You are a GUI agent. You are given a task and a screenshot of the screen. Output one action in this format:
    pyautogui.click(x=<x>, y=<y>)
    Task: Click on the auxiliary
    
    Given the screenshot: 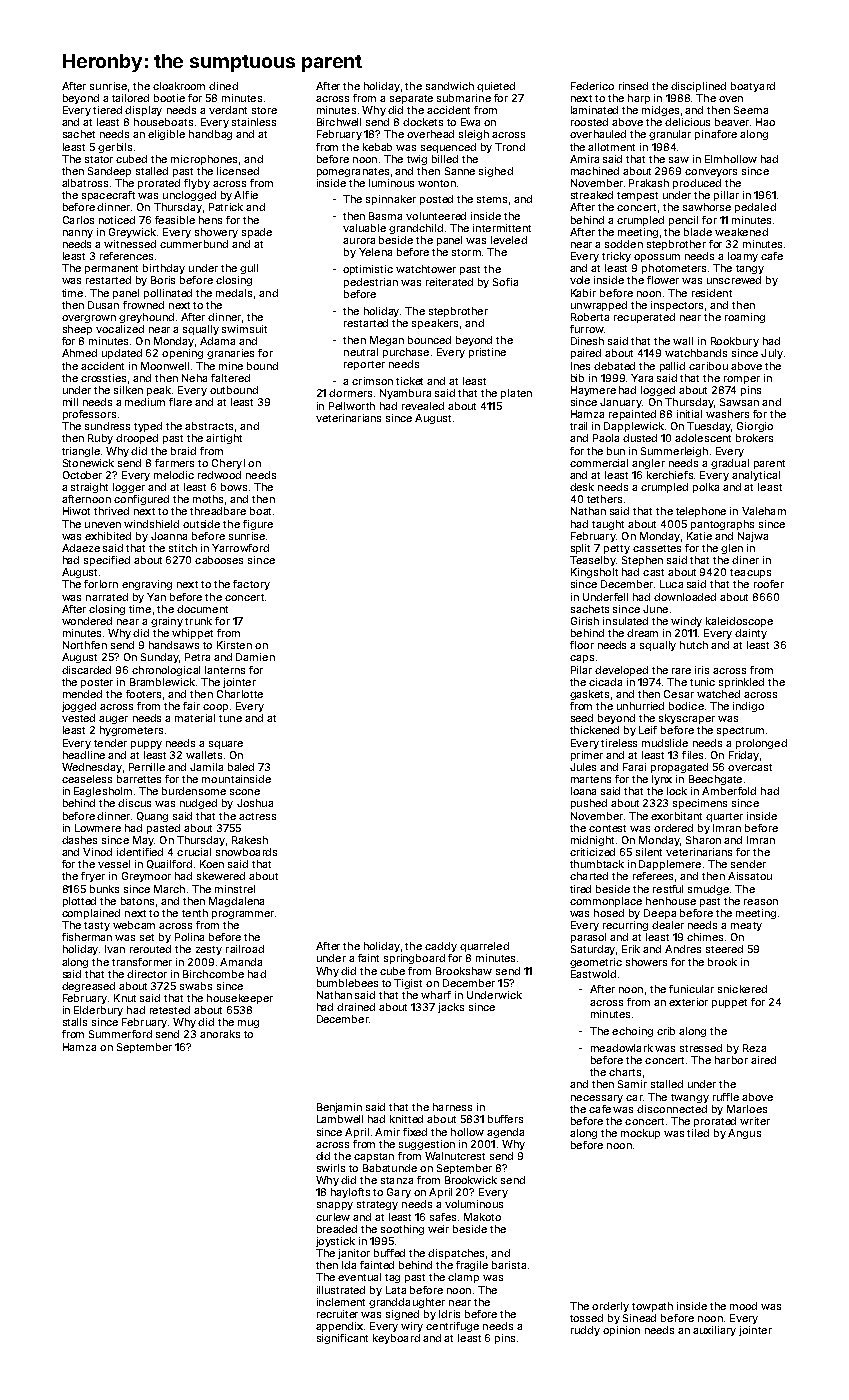 What is the action you would take?
    pyautogui.click(x=714, y=1331)
